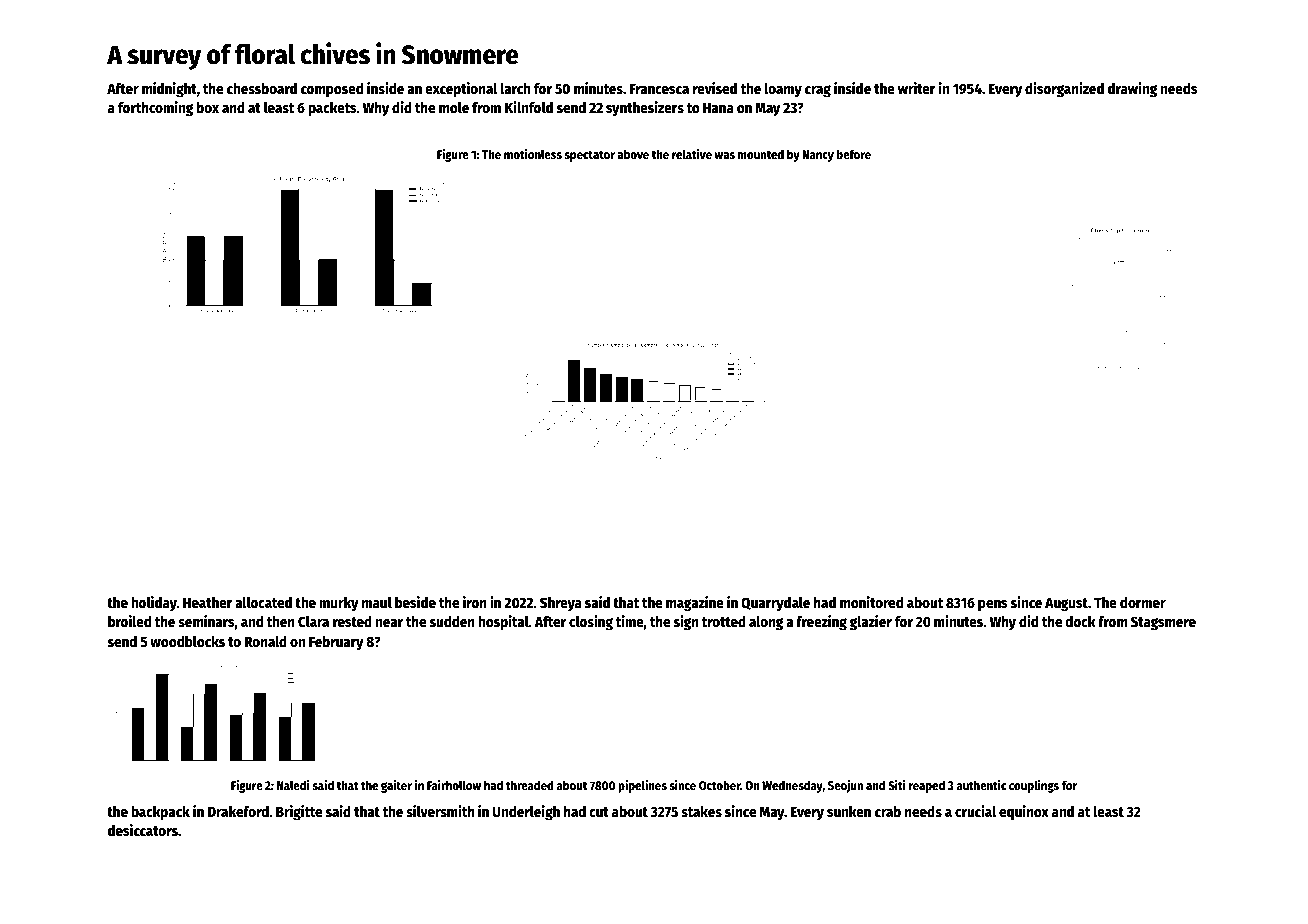  Describe the element at coordinates (1024, 812) in the document. I see `equinox` at that location.
